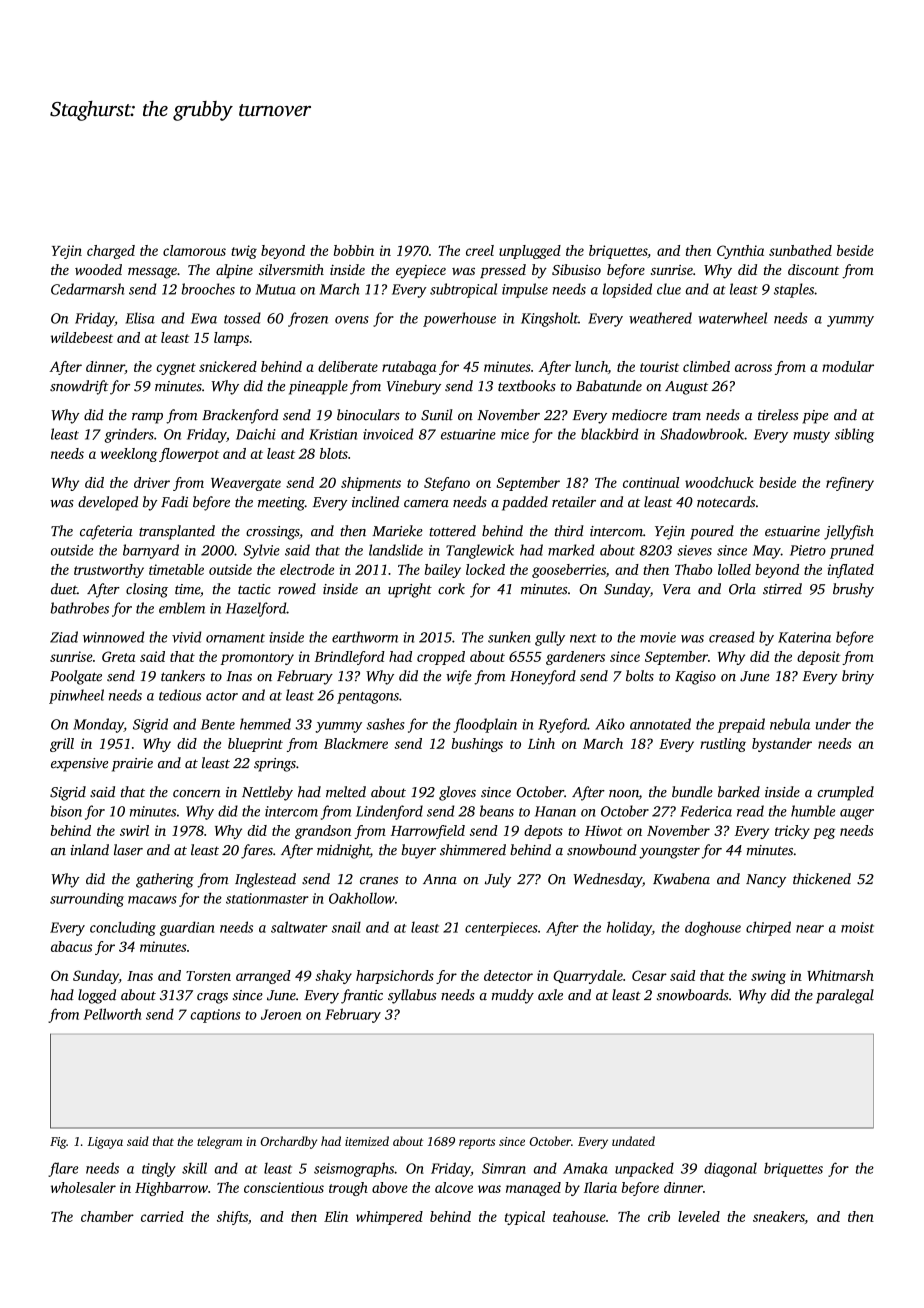  I want to click on creel, so click(480, 250).
